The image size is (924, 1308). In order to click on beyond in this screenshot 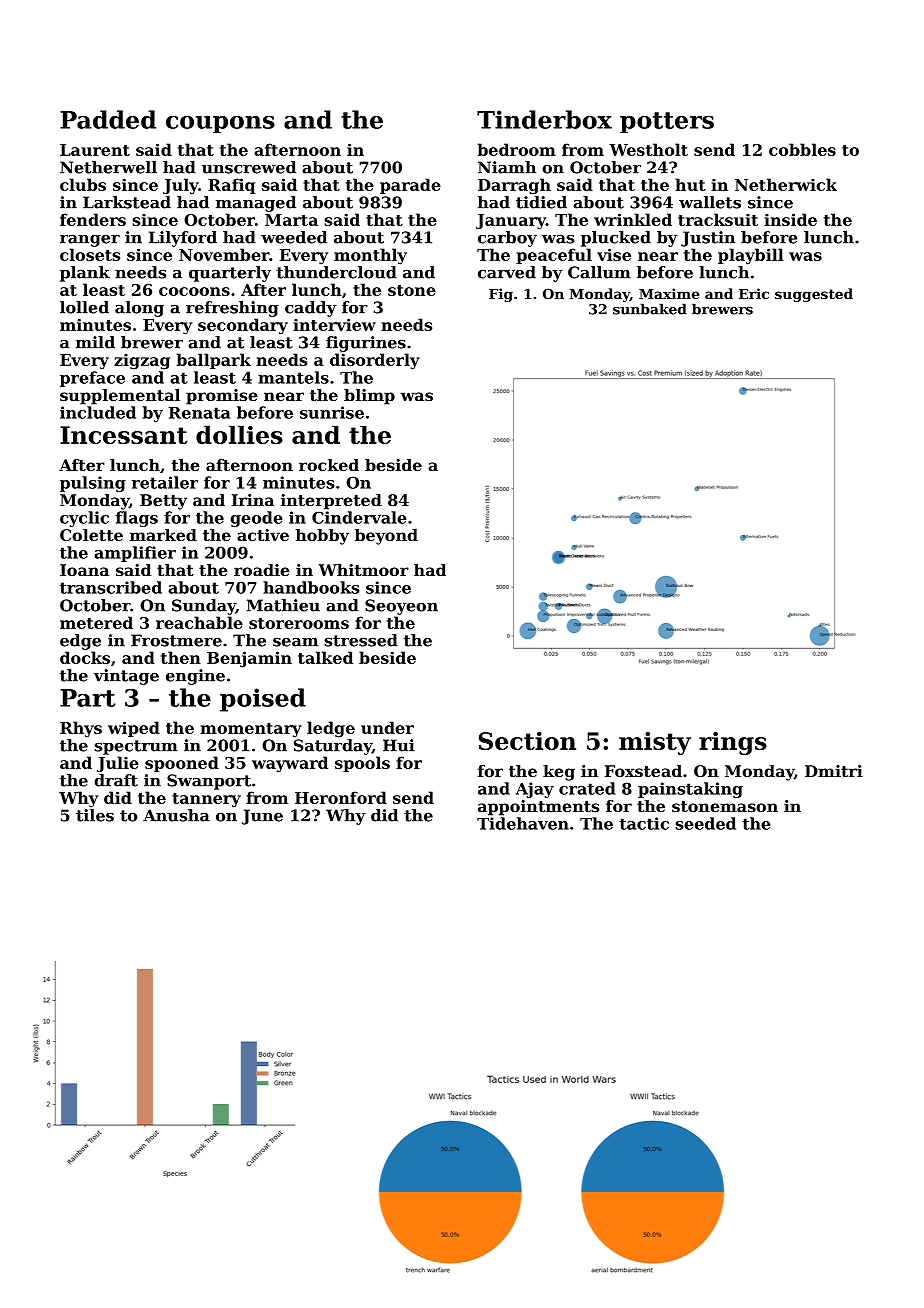, I will do `click(386, 537)`.
